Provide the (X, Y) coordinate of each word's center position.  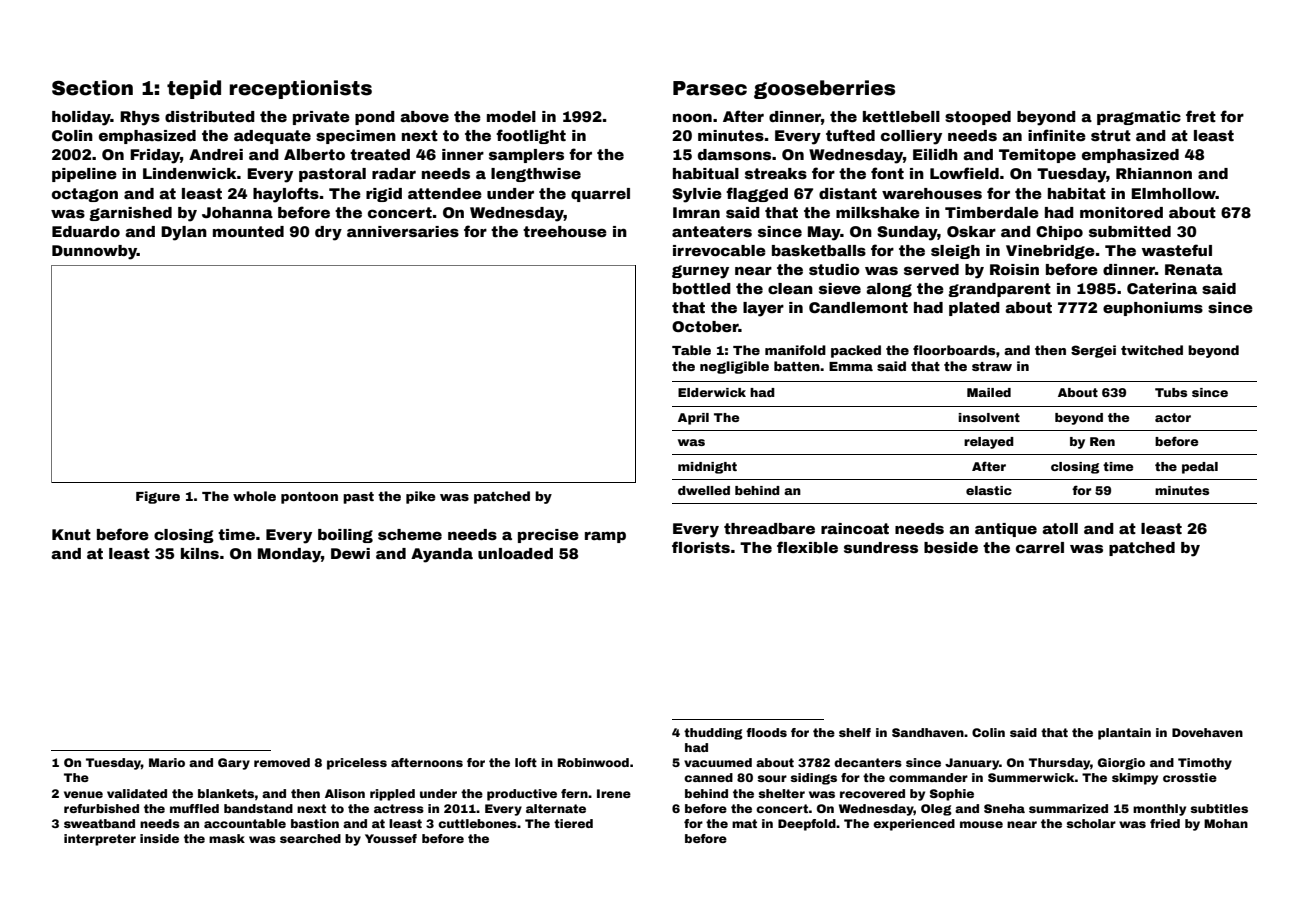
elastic (989, 490)
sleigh (955, 252)
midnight (707, 468)
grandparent (999, 290)
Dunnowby (94, 252)
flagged (757, 194)
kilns (200, 553)
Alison (345, 793)
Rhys (140, 118)
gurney (700, 272)
